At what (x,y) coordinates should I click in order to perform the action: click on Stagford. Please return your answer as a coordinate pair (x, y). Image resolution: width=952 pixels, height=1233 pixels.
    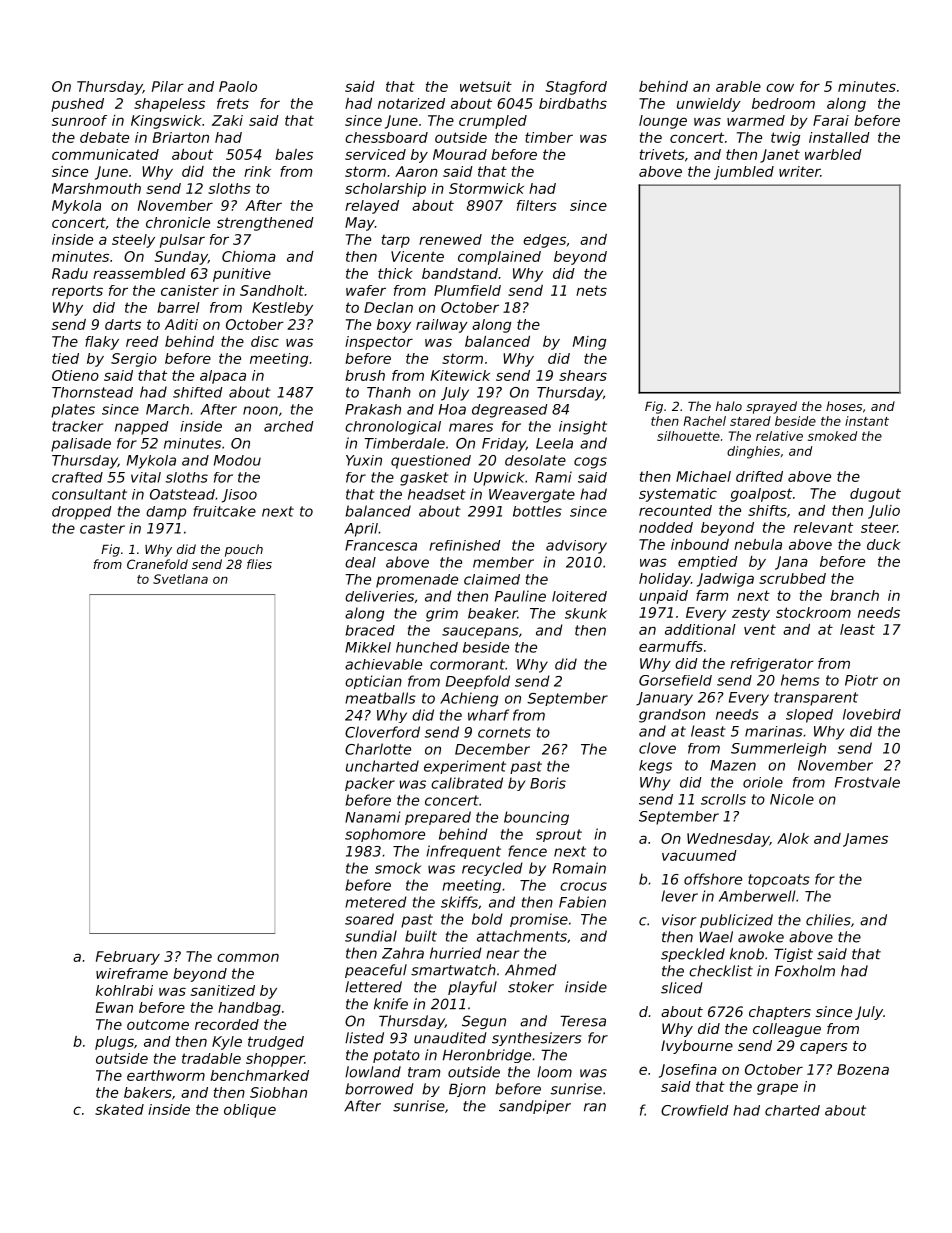
    Looking at the image, I should click on (576, 88).
